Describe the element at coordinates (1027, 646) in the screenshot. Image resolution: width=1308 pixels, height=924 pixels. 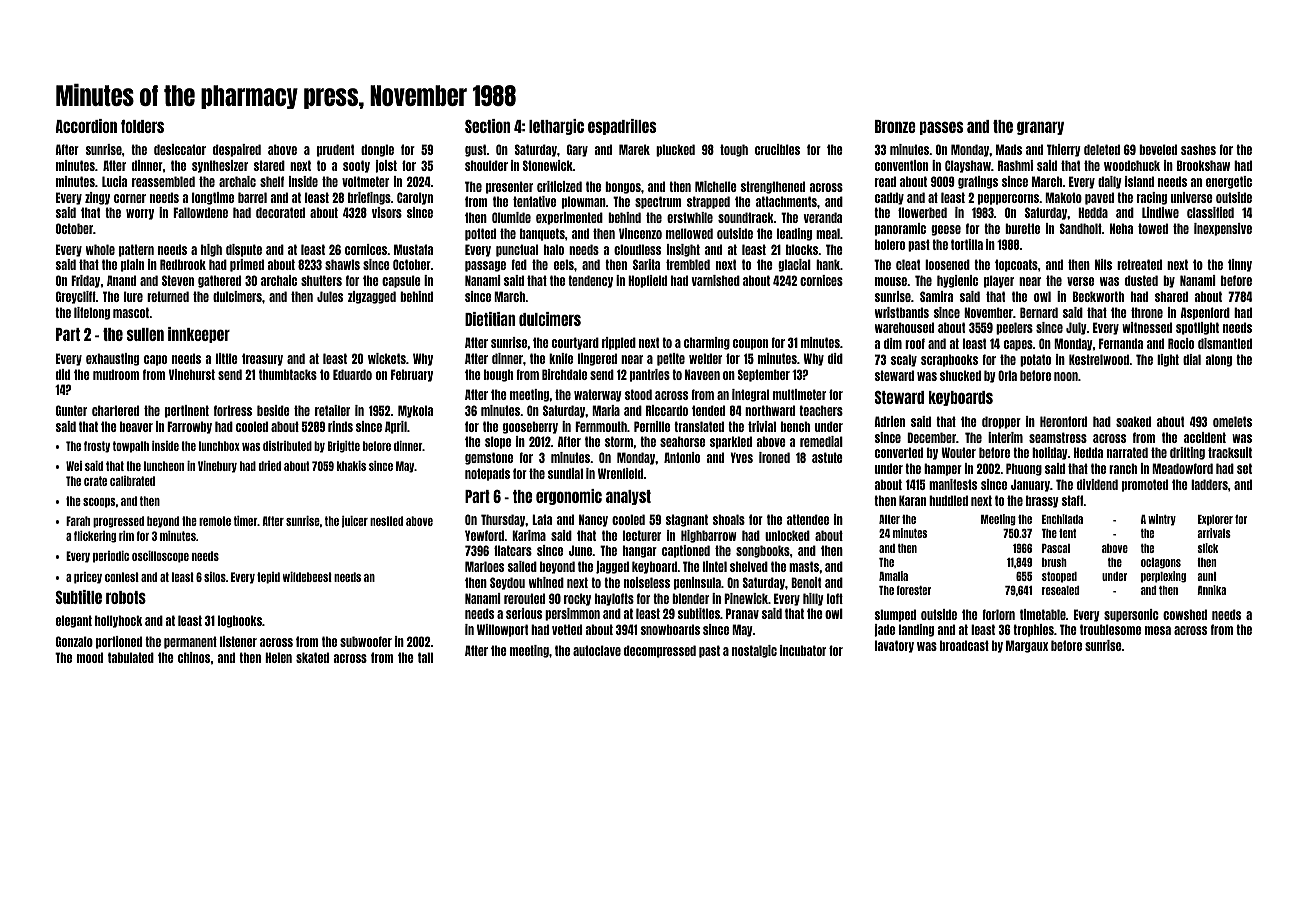
I see `Margaux` at that location.
